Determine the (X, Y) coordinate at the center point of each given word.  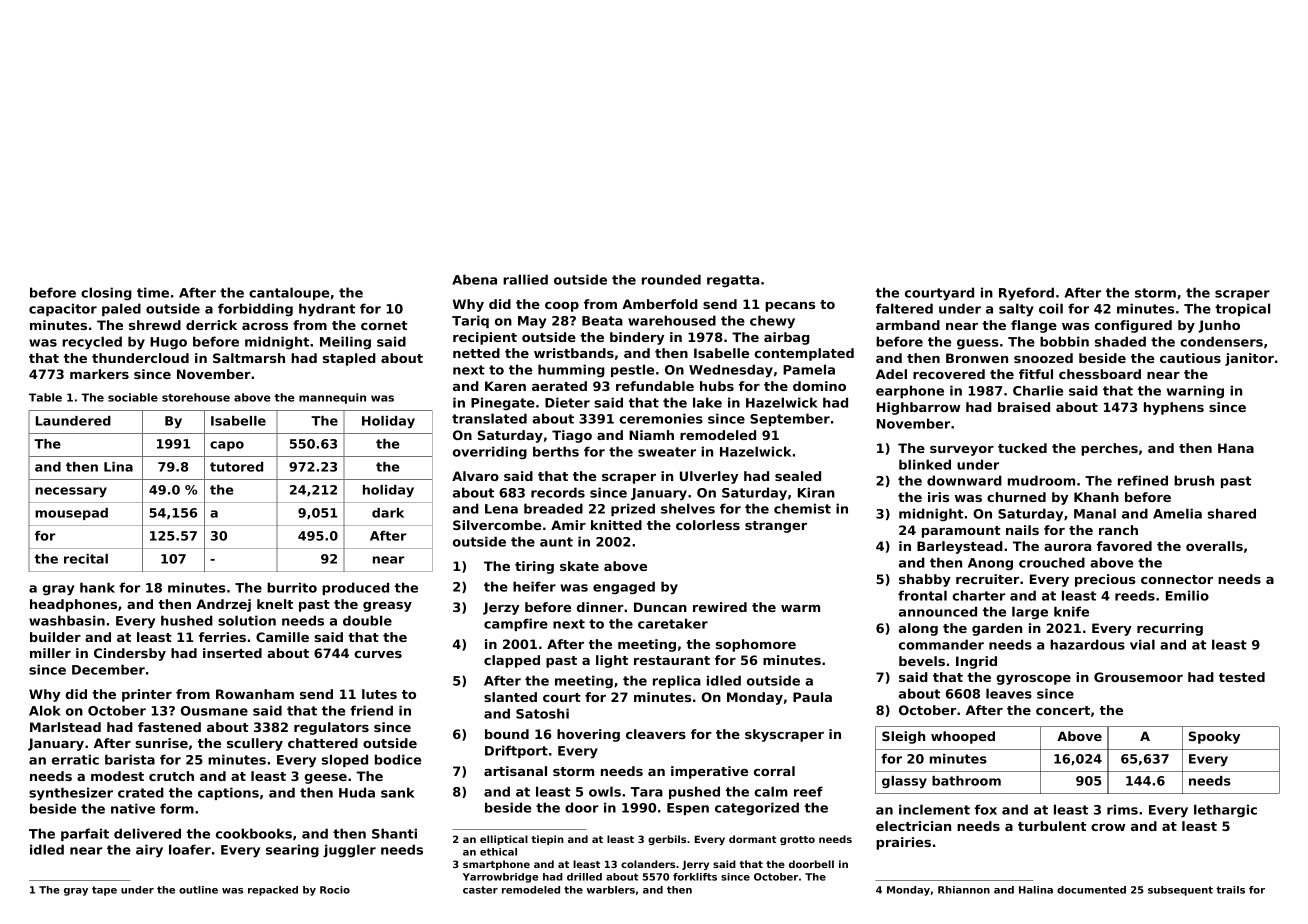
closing (106, 294)
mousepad (71, 514)
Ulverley (709, 477)
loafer (190, 849)
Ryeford (1026, 294)
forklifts (695, 877)
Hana (1236, 448)
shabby (925, 580)
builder (55, 637)
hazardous (1087, 644)
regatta (733, 281)
